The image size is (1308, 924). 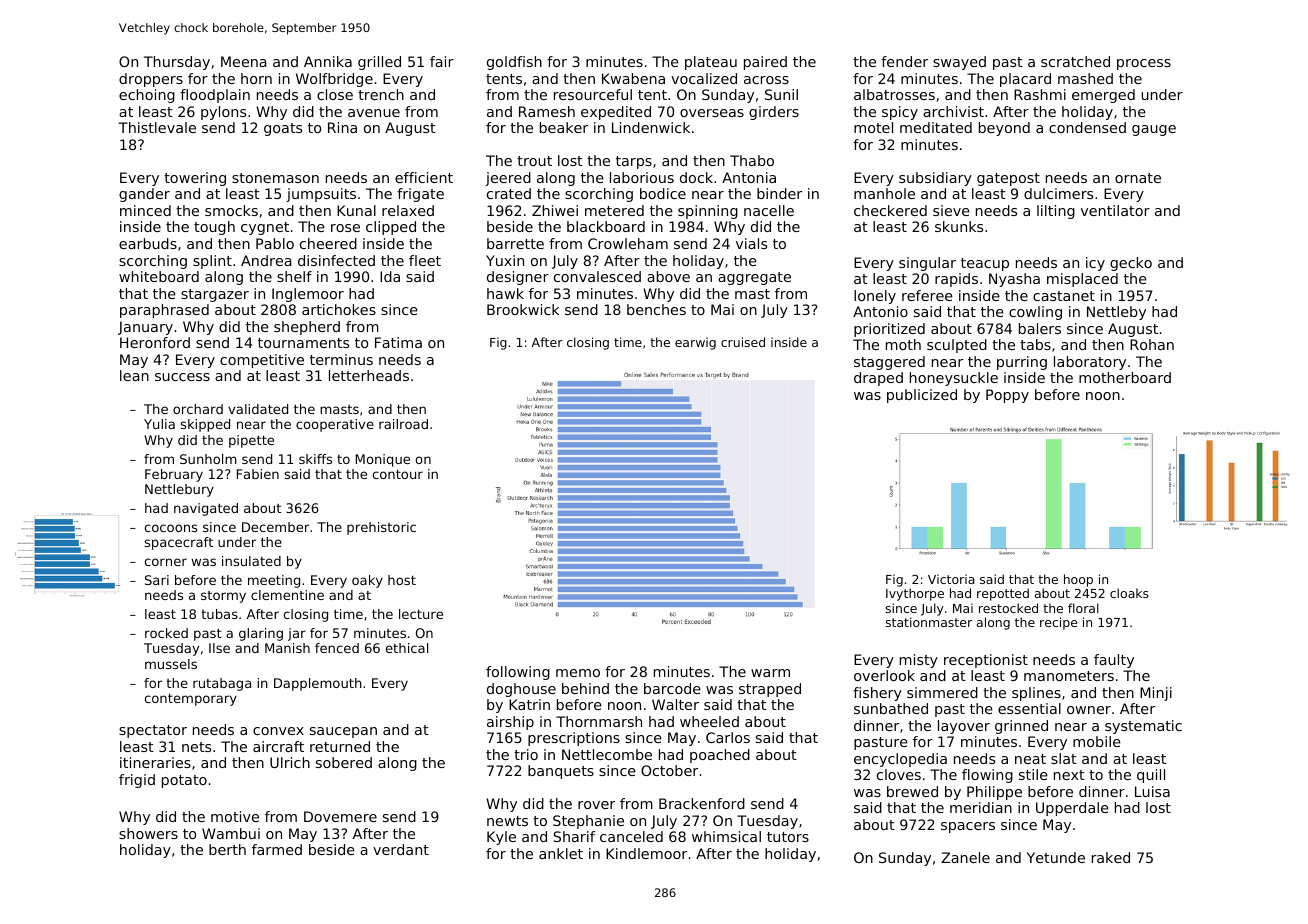 I want to click on floodplain, so click(x=215, y=96).
